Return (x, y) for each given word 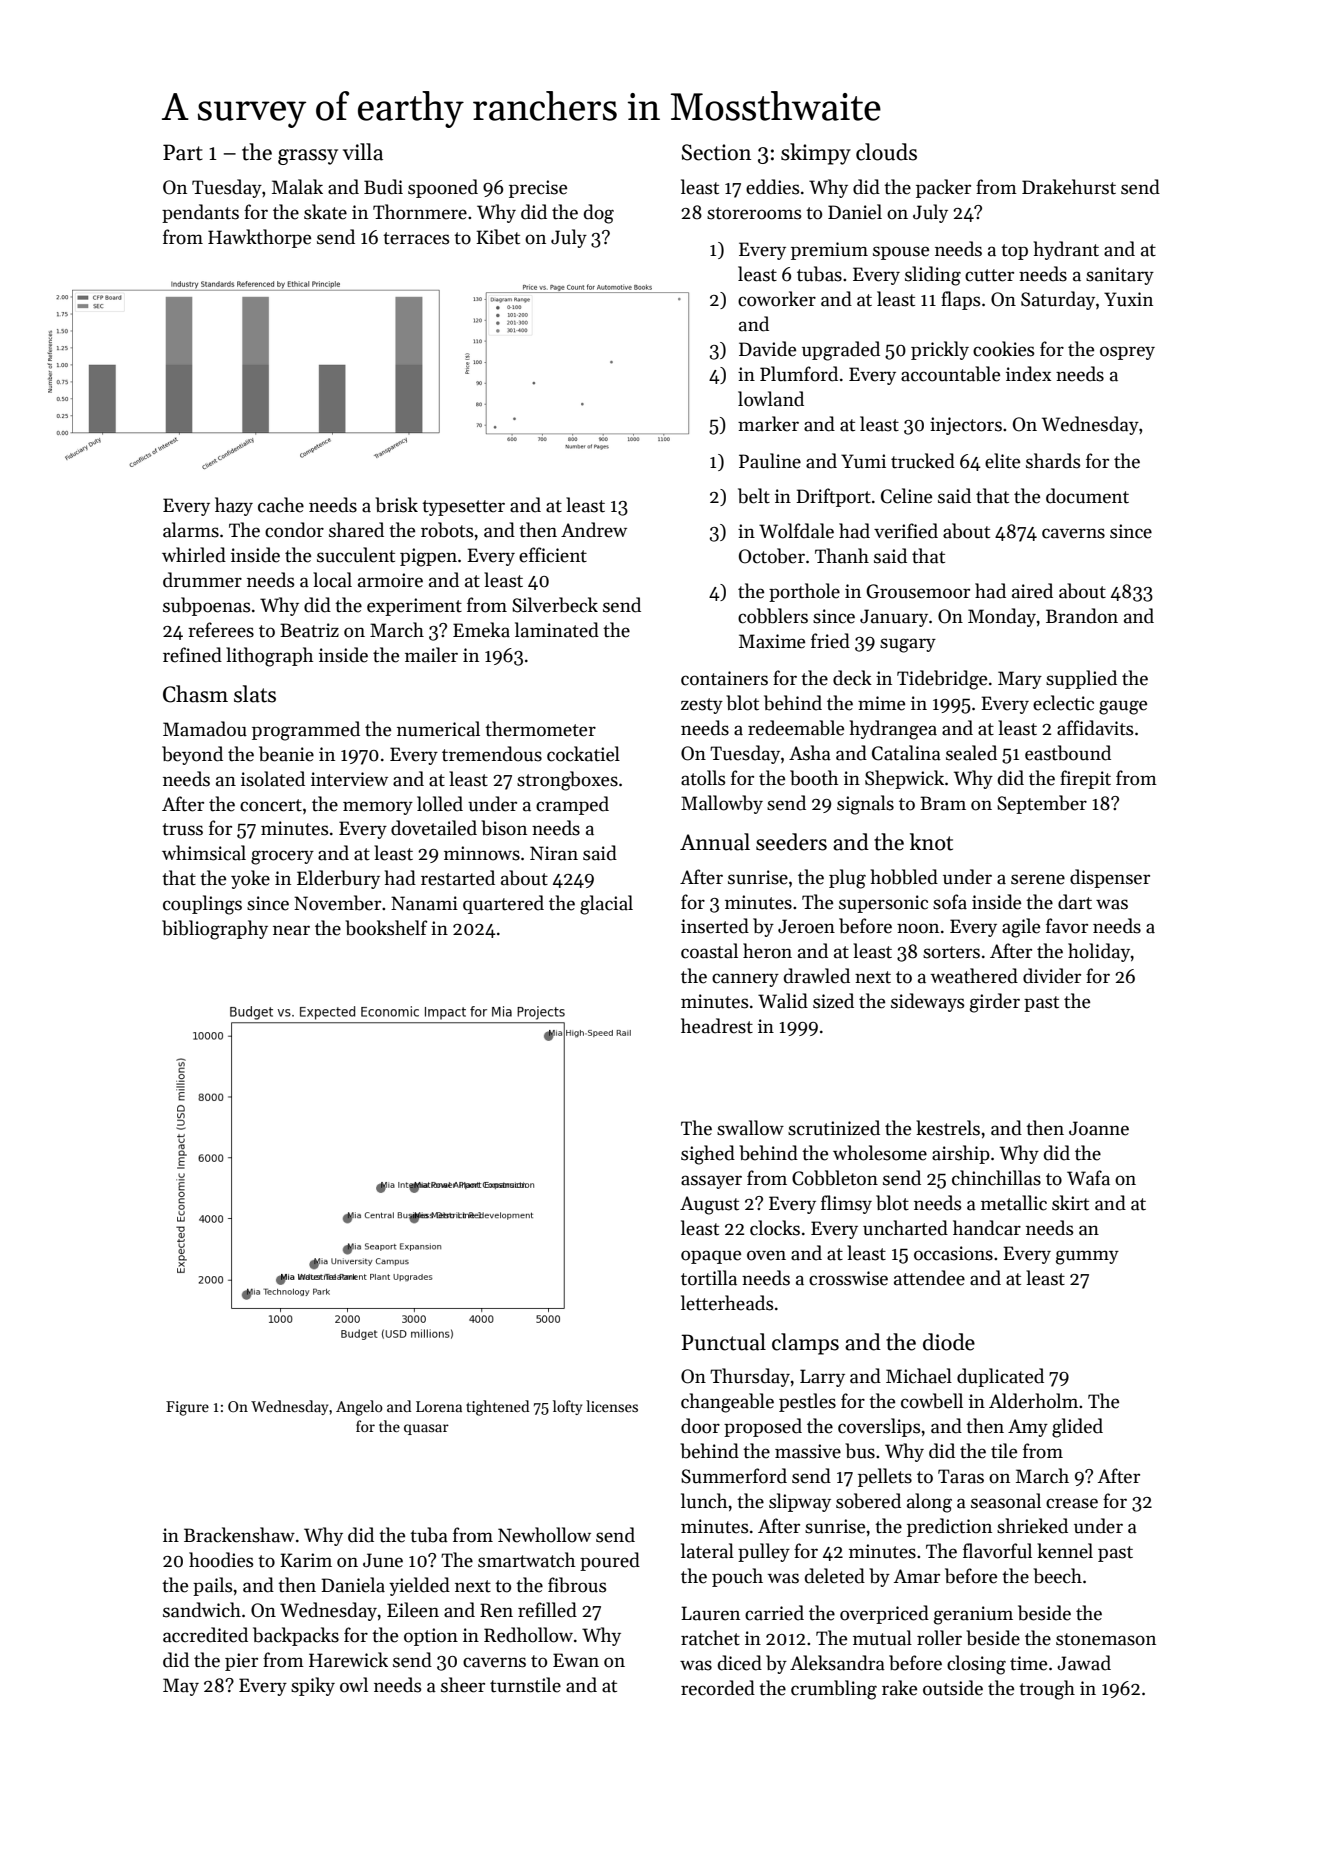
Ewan (576, 1660)
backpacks (296, 1636)
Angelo (359, 1408)
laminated (557, 630)
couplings (202, 905)
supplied (1081, 679)
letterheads (727, 1303)
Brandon (1082, 616)
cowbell (932, 1401)
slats (255, 694)
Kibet (498, 237)
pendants (200, 213)
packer (943, 188)
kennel (1065, 1551)
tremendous (492, 754)
